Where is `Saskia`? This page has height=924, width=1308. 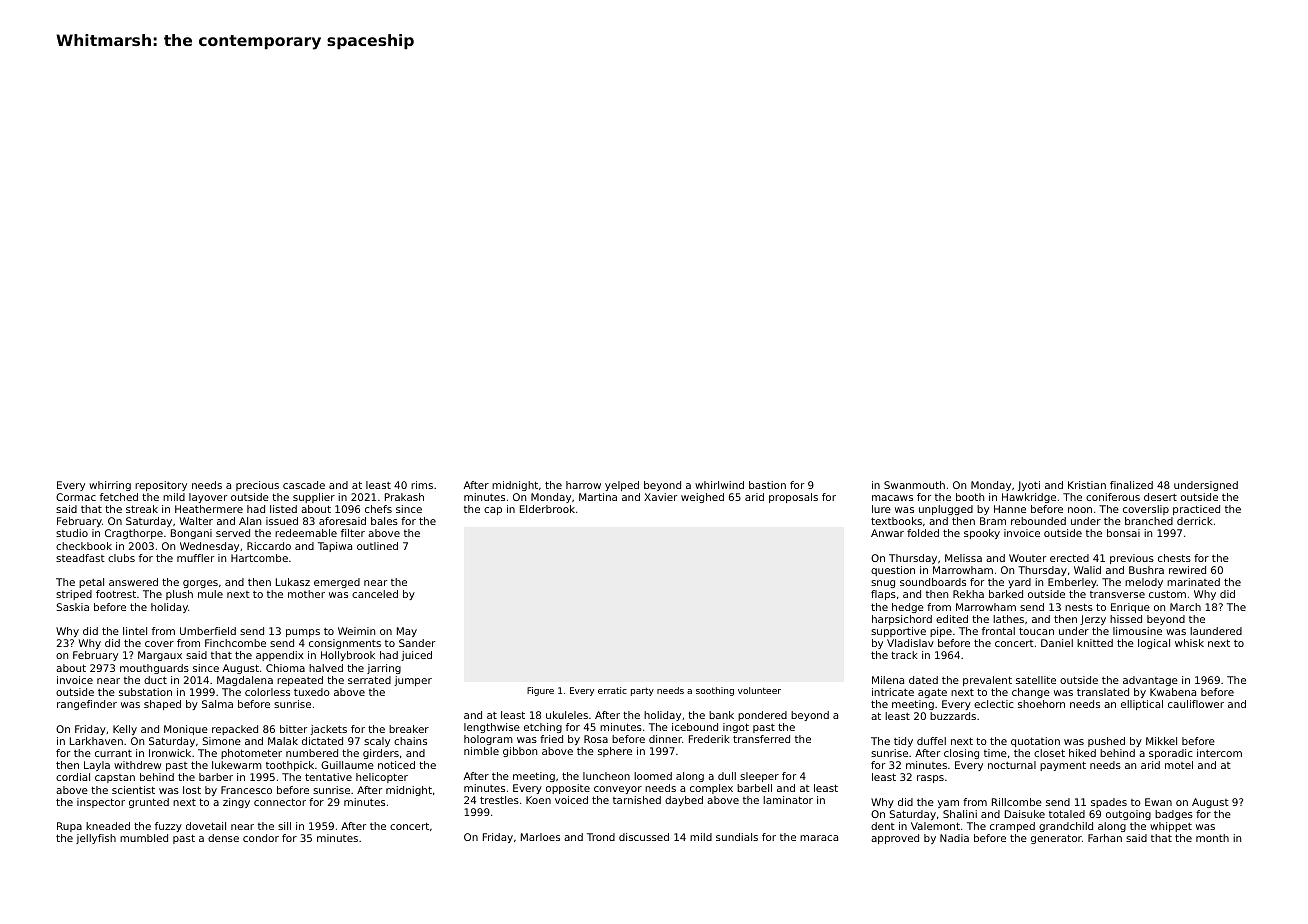
Saskia is located at coordinates (72, 607).
